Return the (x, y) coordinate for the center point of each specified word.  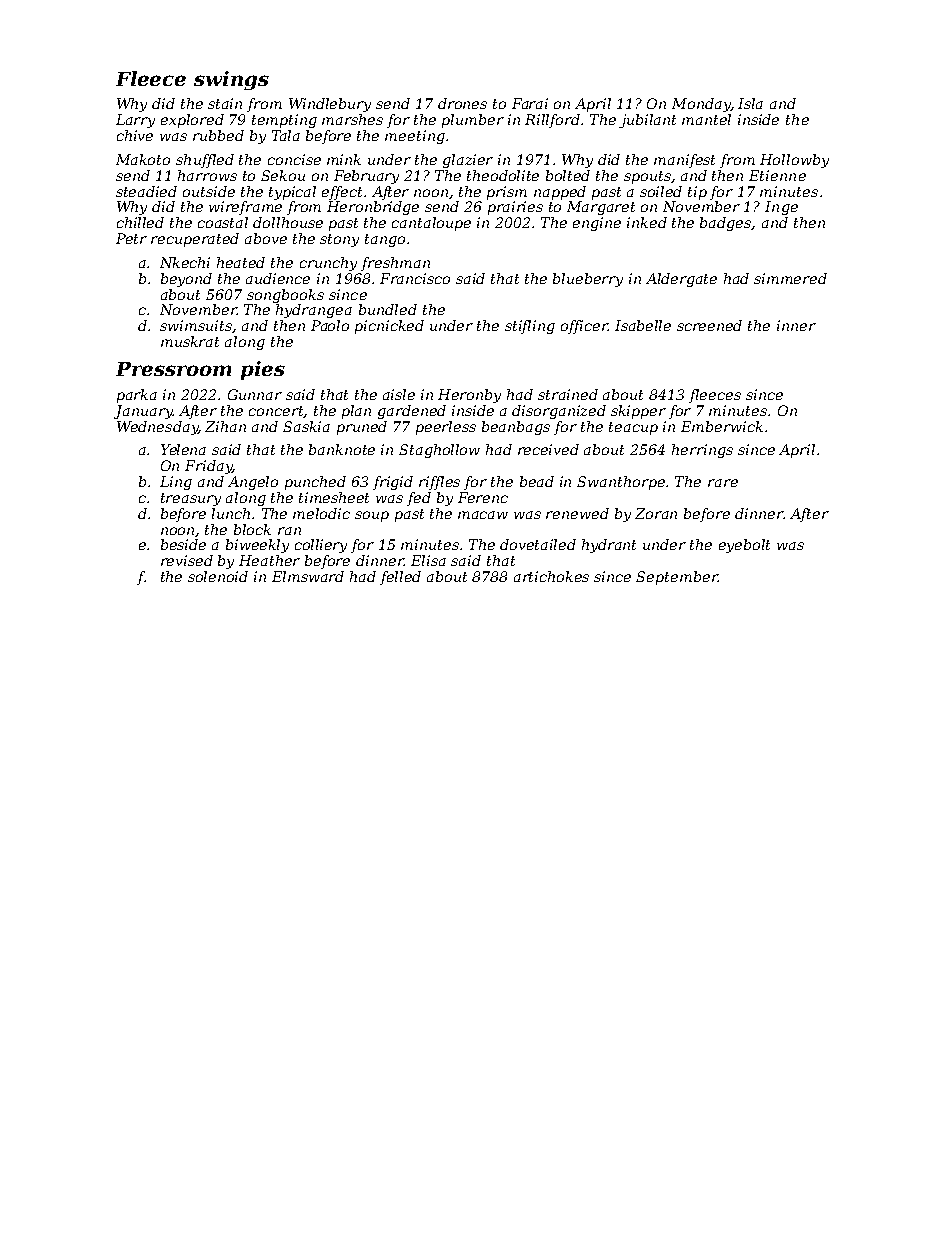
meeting (415, 137)
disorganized (559, 412)
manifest (684, 161)
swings (231, 80)
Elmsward (308, 576)
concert (277, 412)
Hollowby (794, 161)
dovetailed (538, 544)
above (266, 238)
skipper (638, 412)
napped (560, 193)
